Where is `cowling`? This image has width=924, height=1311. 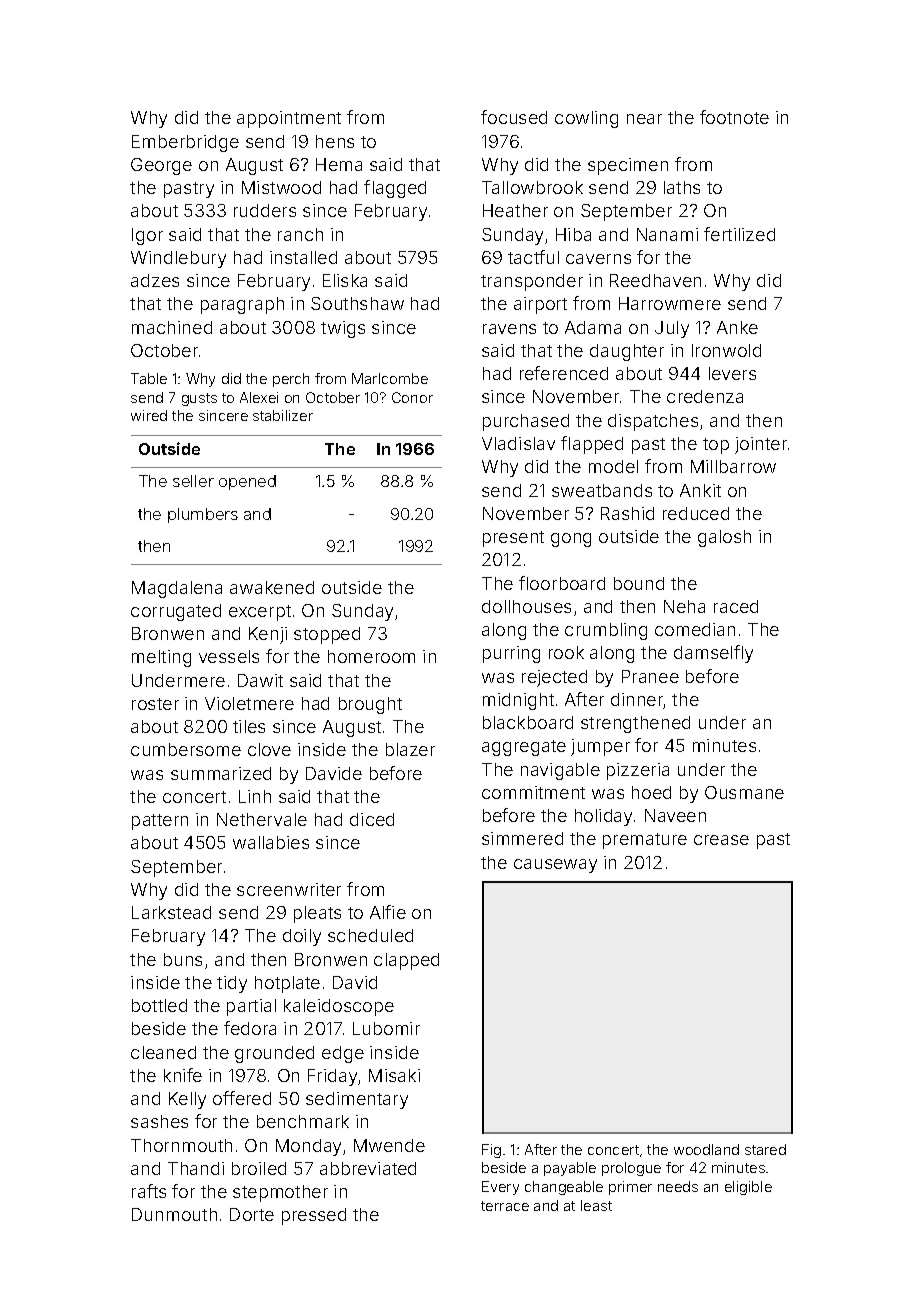 cowling is located at coordinates (586, 119).
